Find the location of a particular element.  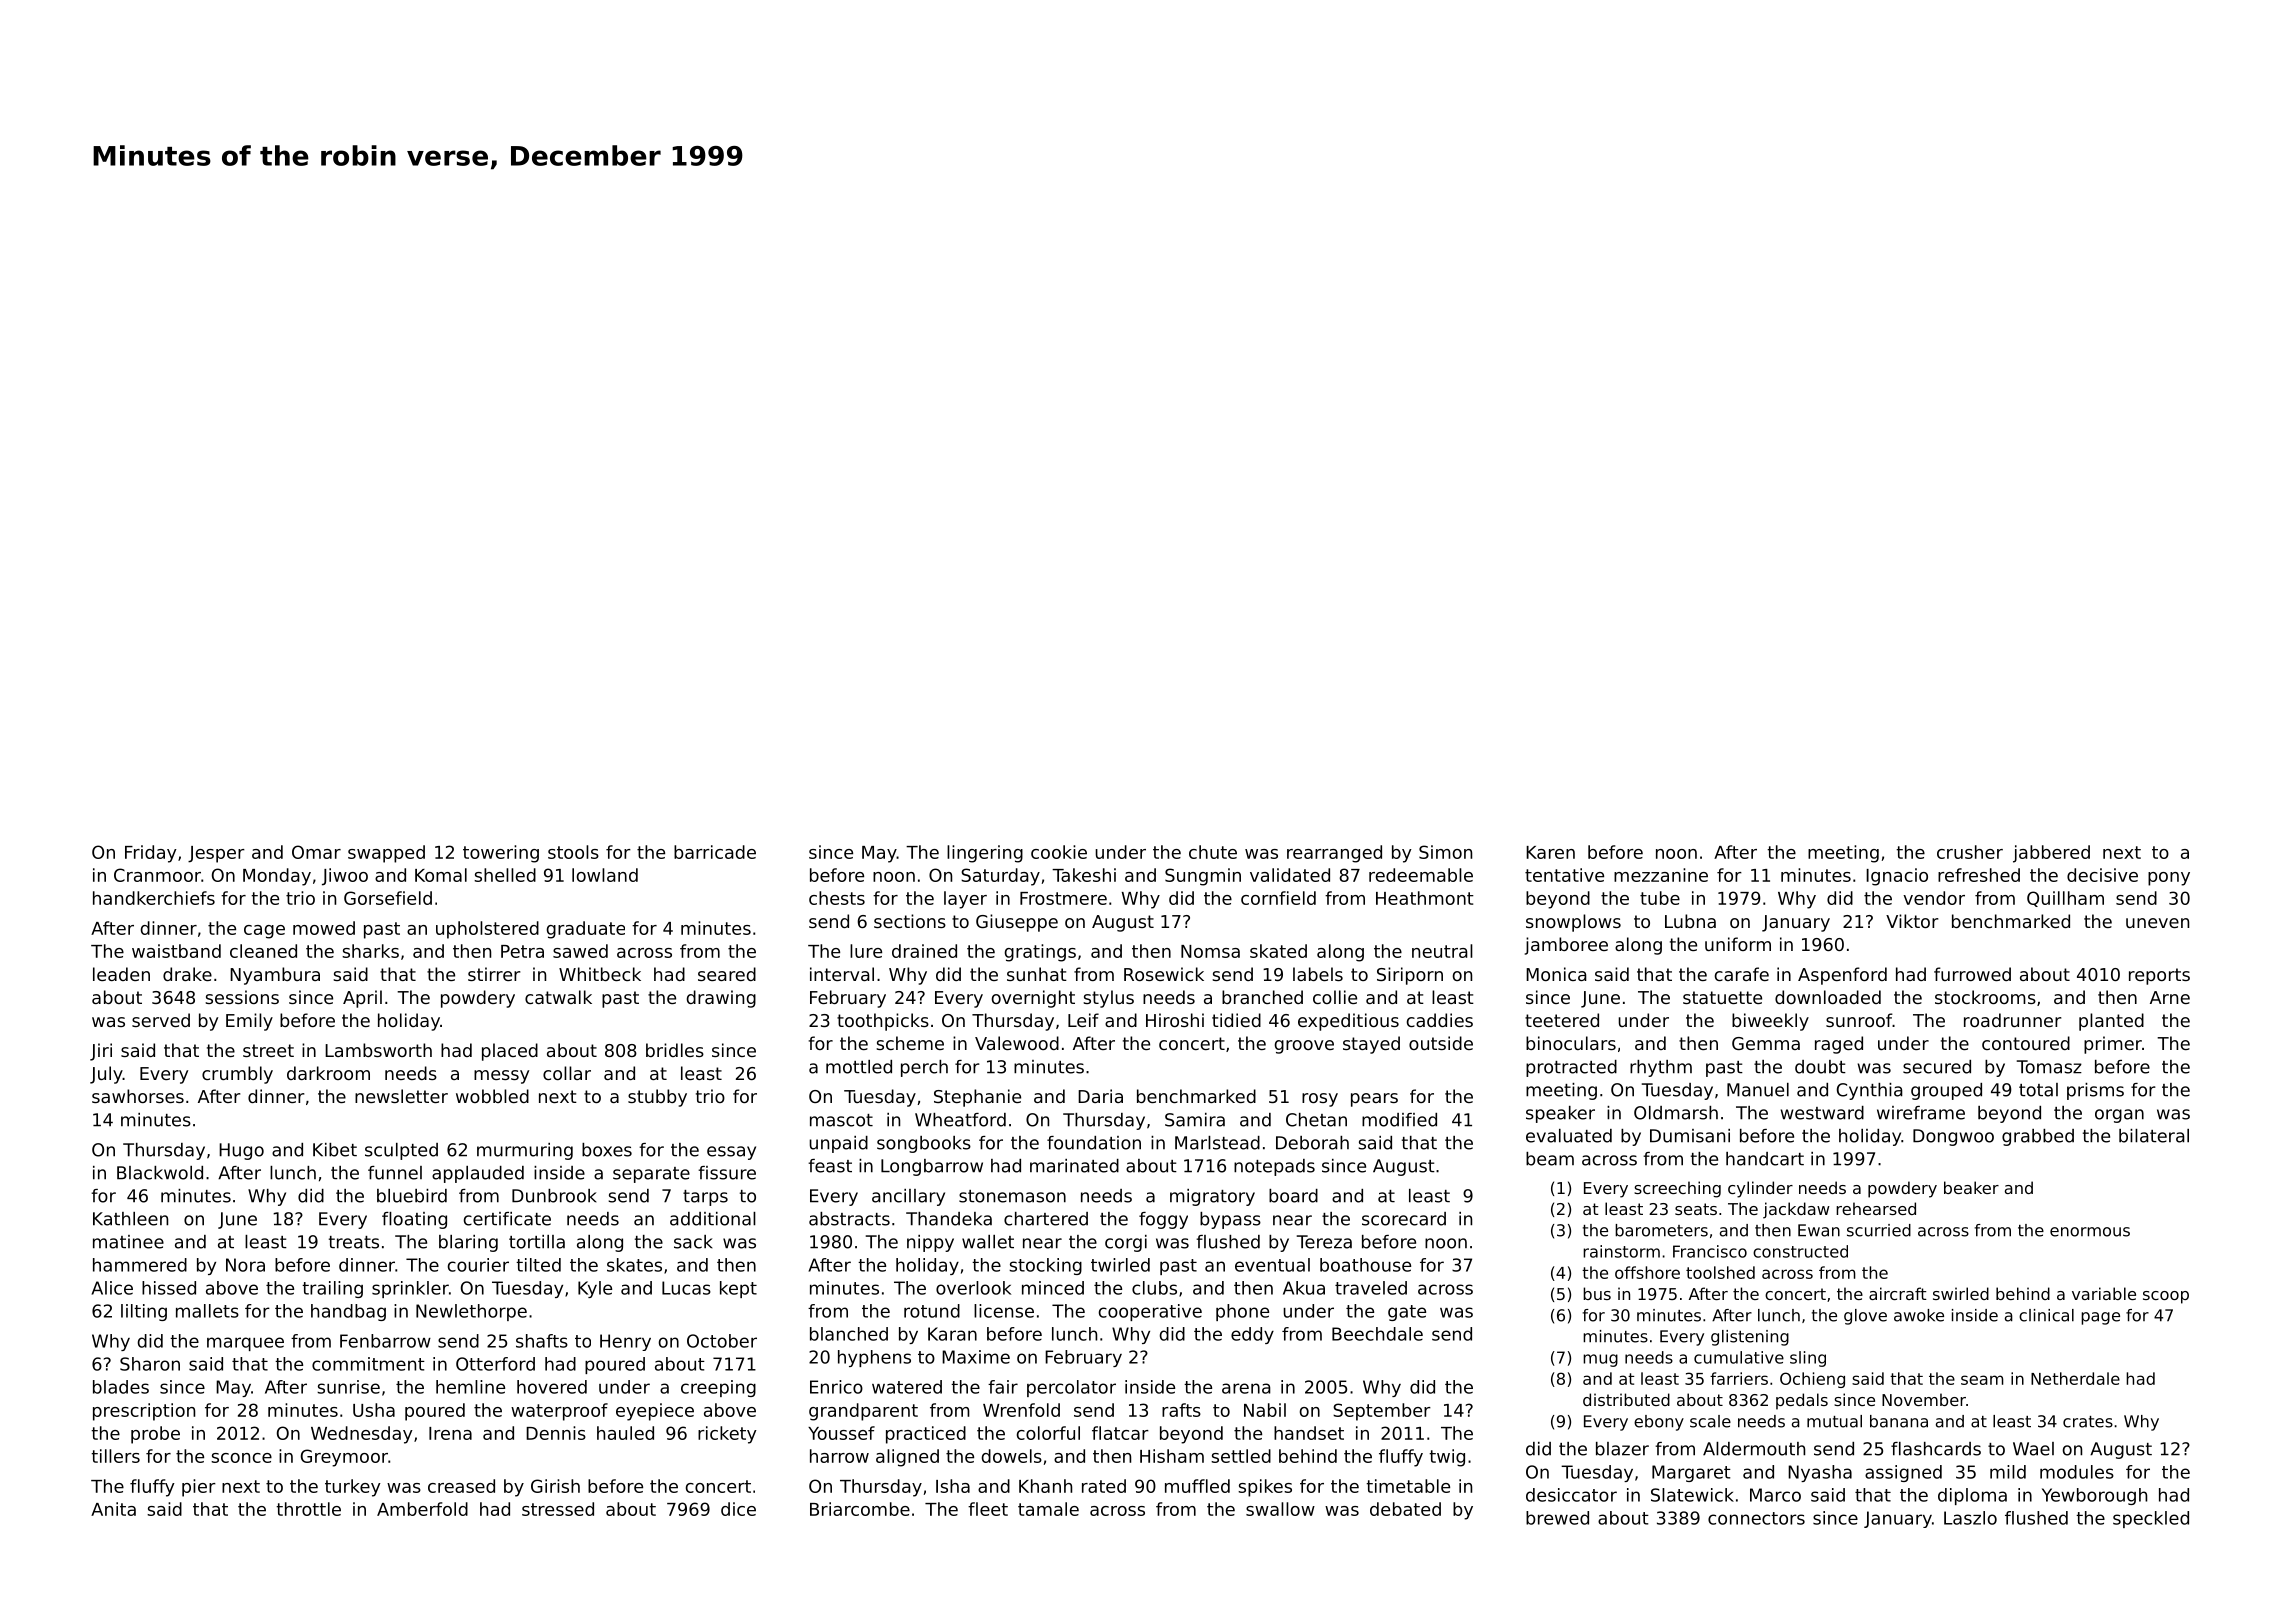

feast is located at coordinates (830, 1166).
